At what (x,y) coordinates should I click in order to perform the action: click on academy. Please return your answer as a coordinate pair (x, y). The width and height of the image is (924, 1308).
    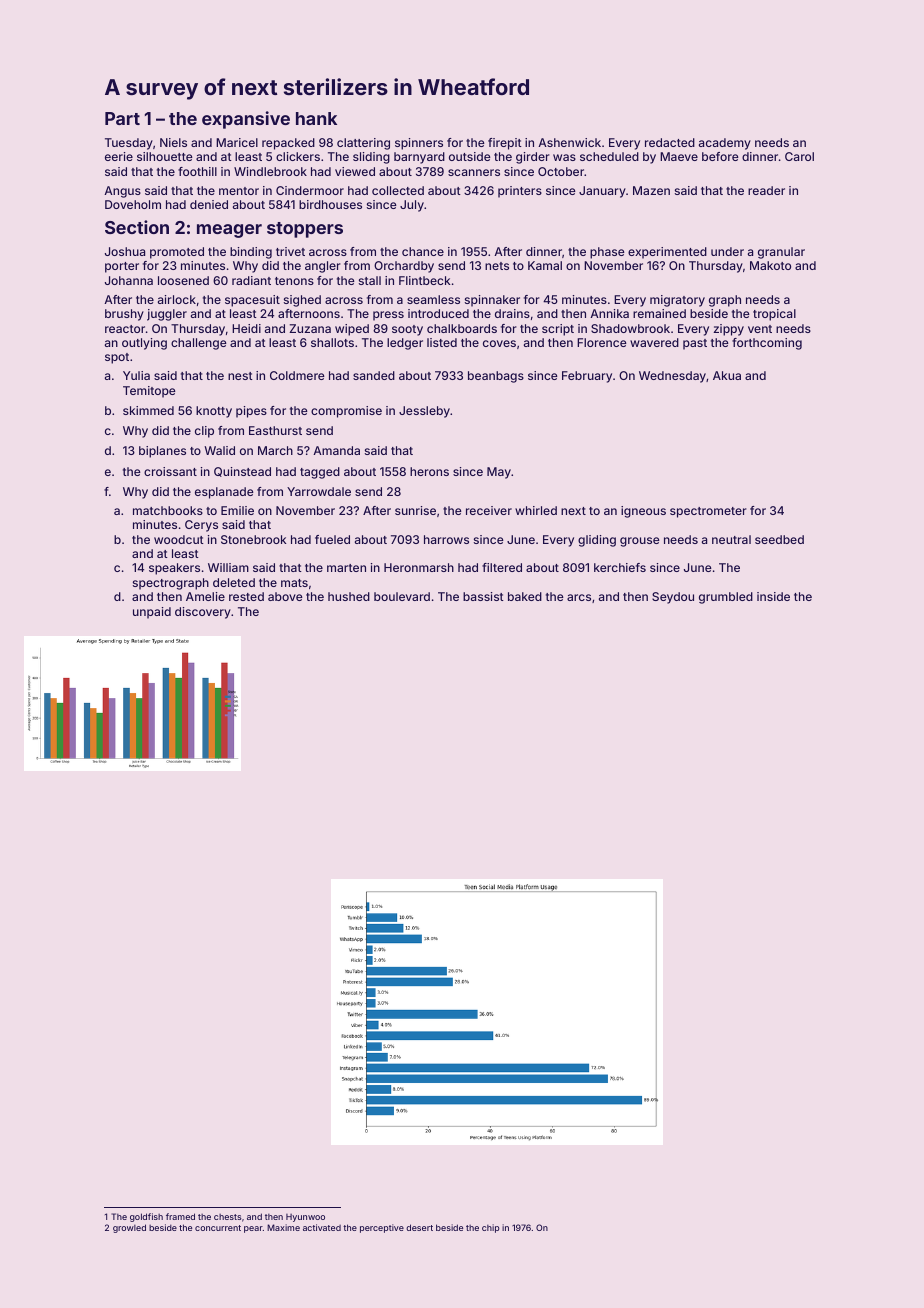
    Looking at the image, I should click on (725, 144).
